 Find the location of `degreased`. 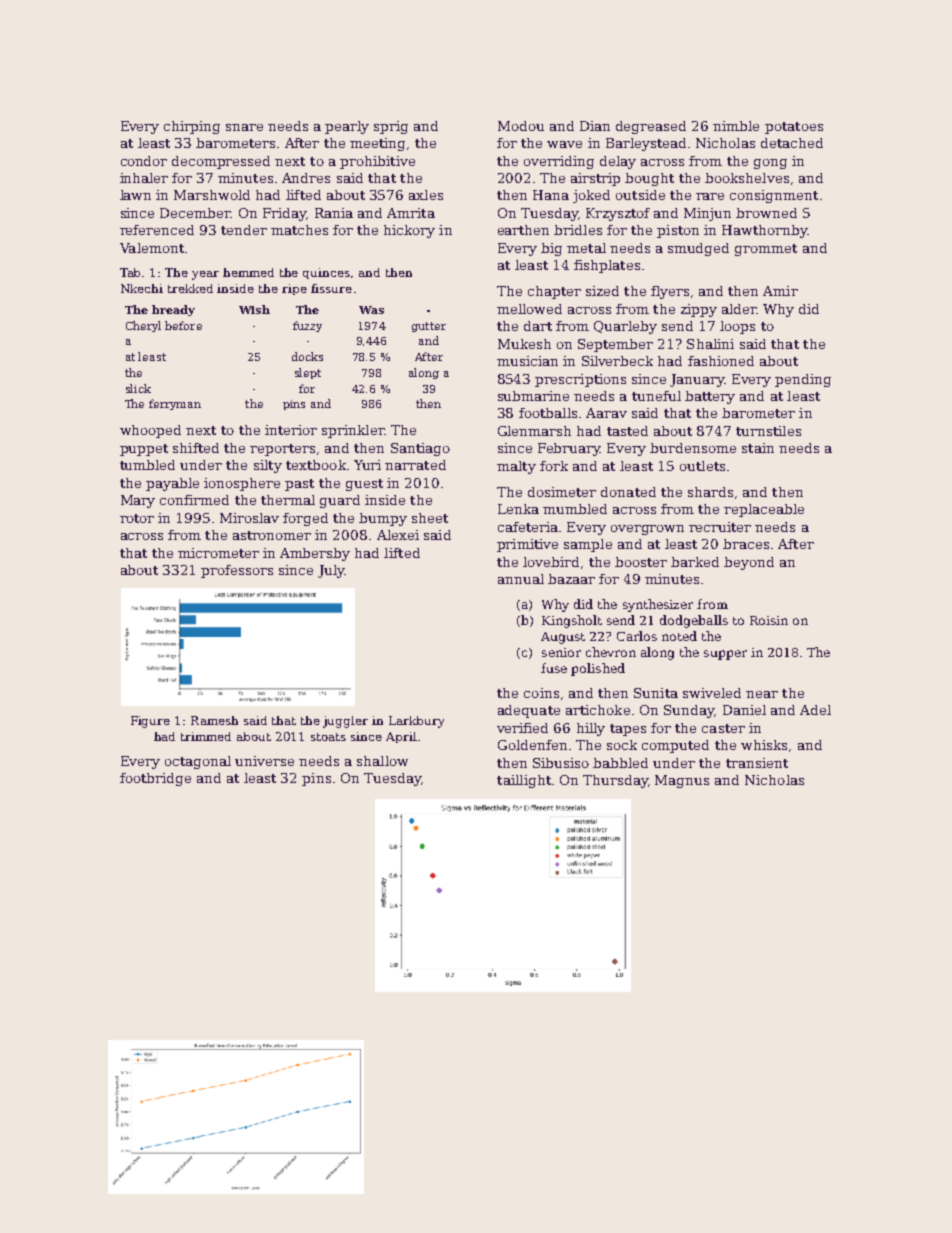

degreased is located at coordinates (651, 127).
